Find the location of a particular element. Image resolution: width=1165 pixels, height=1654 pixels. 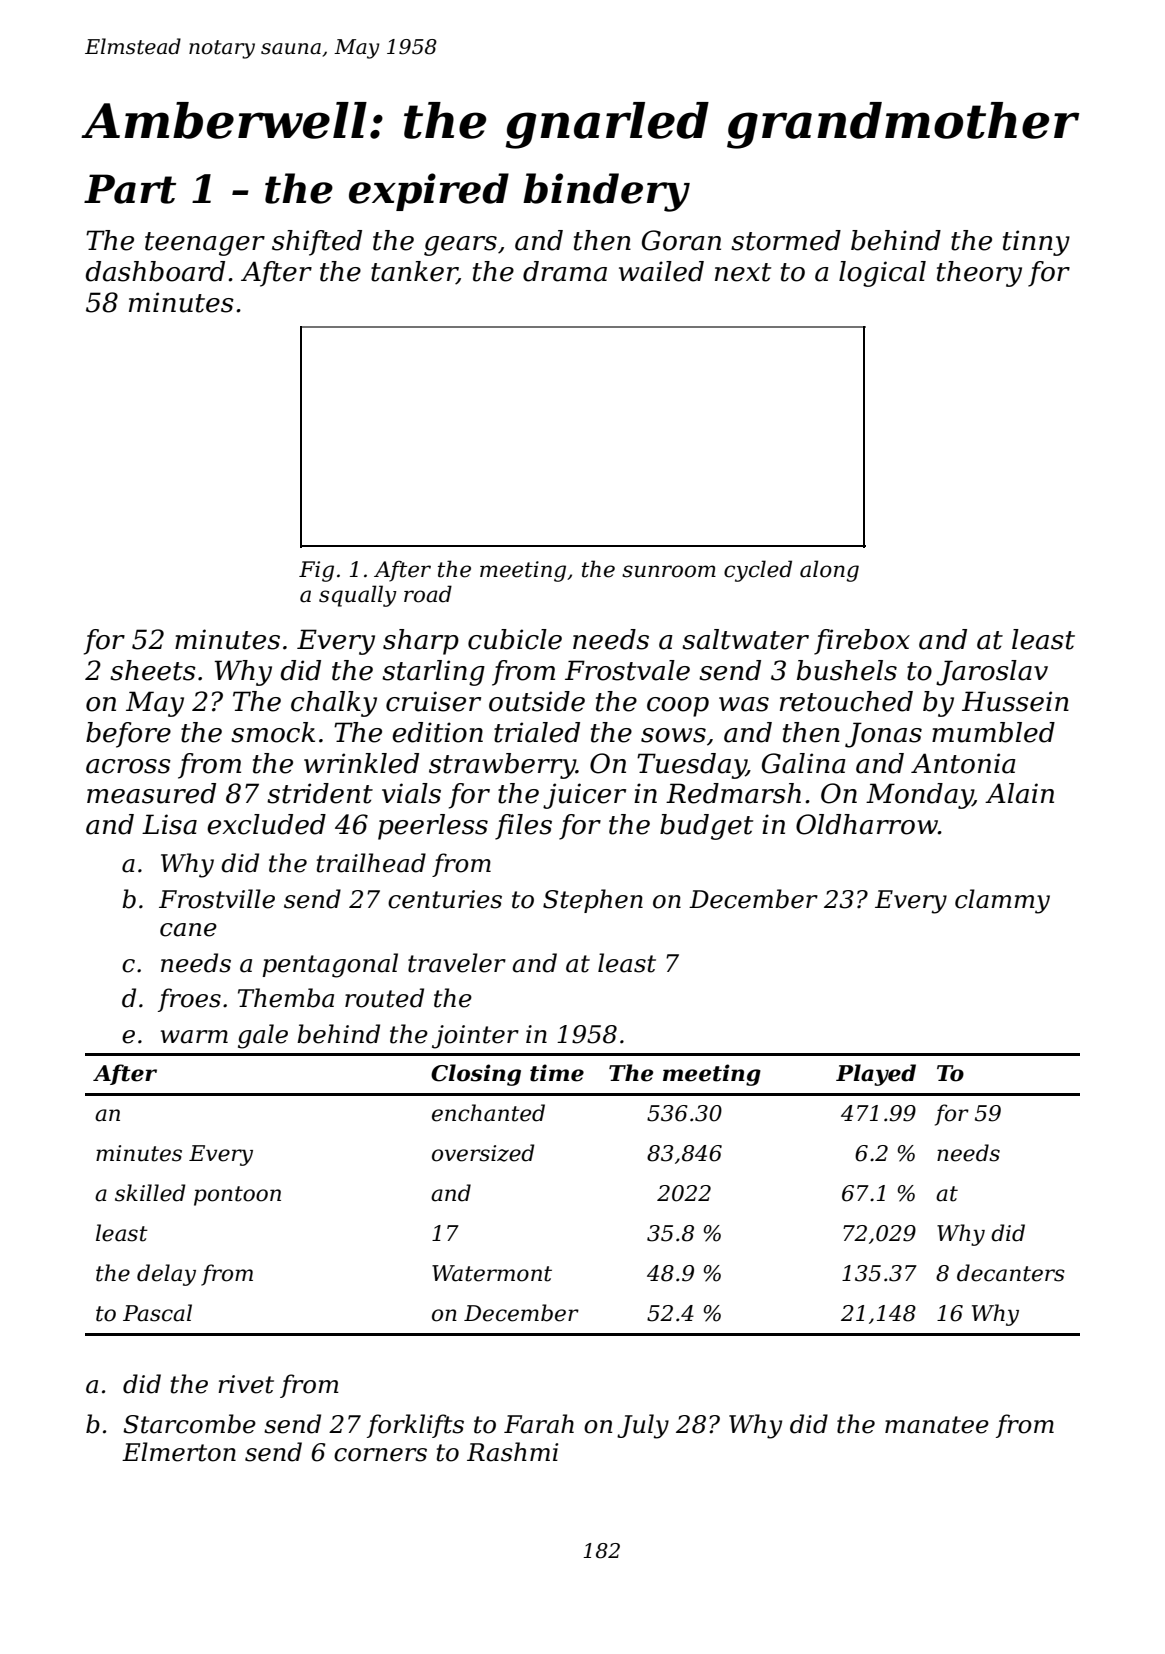

expired is located at coordinates (429, 192).
